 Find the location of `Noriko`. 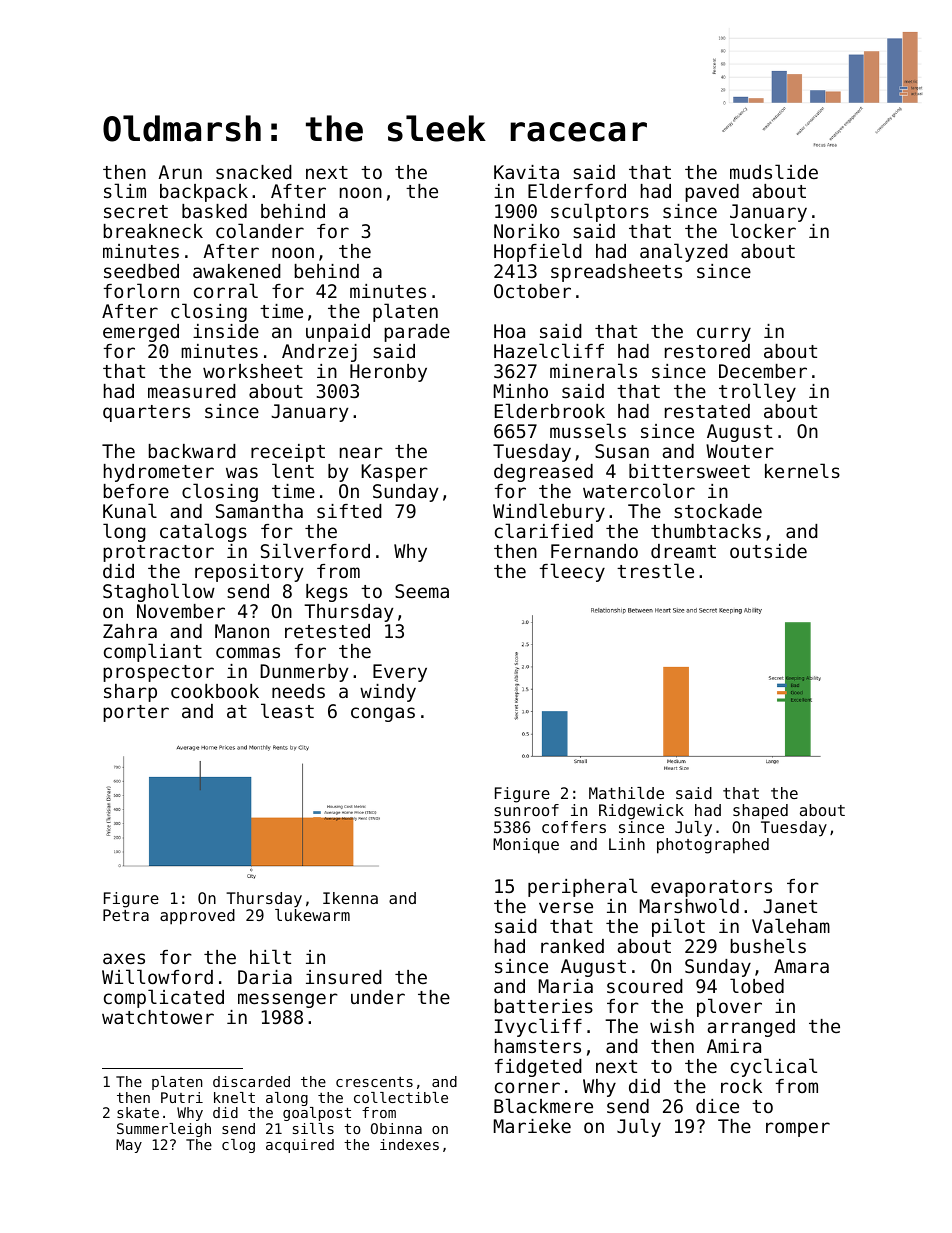

Noriko is located at coordinates (526, 231).
